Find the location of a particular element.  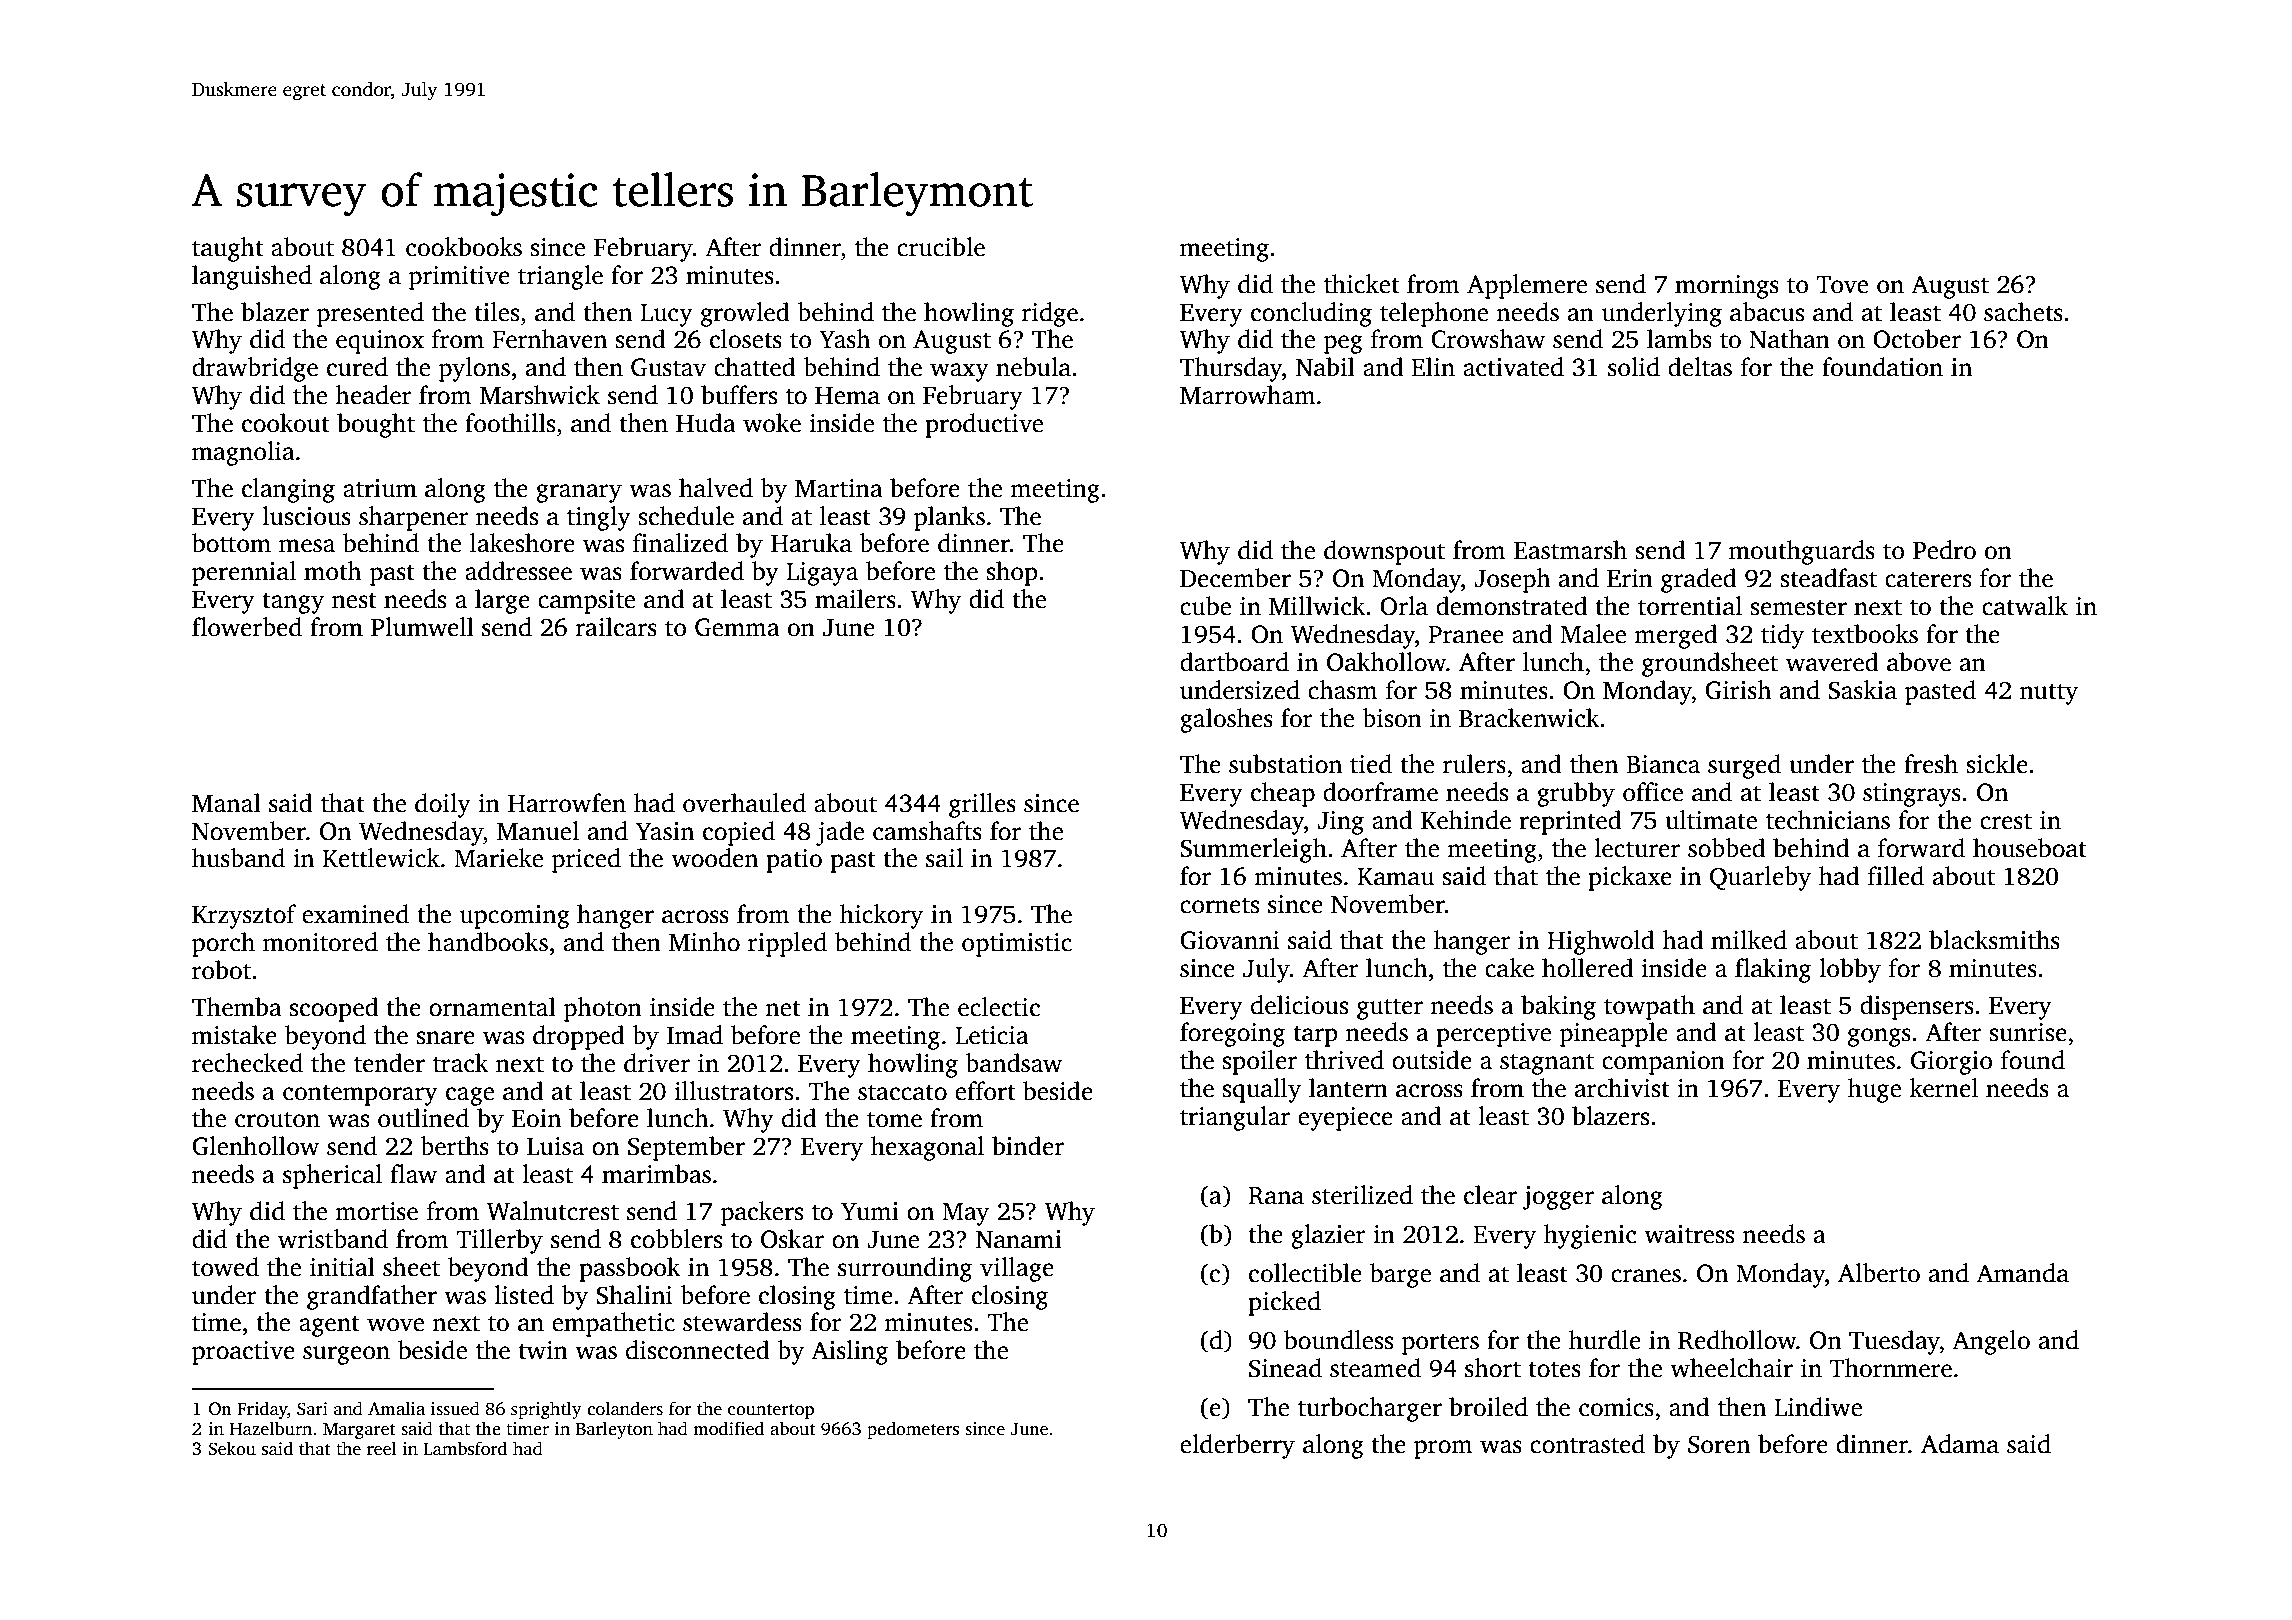

thicket is located at coordinates (1362, 284).
